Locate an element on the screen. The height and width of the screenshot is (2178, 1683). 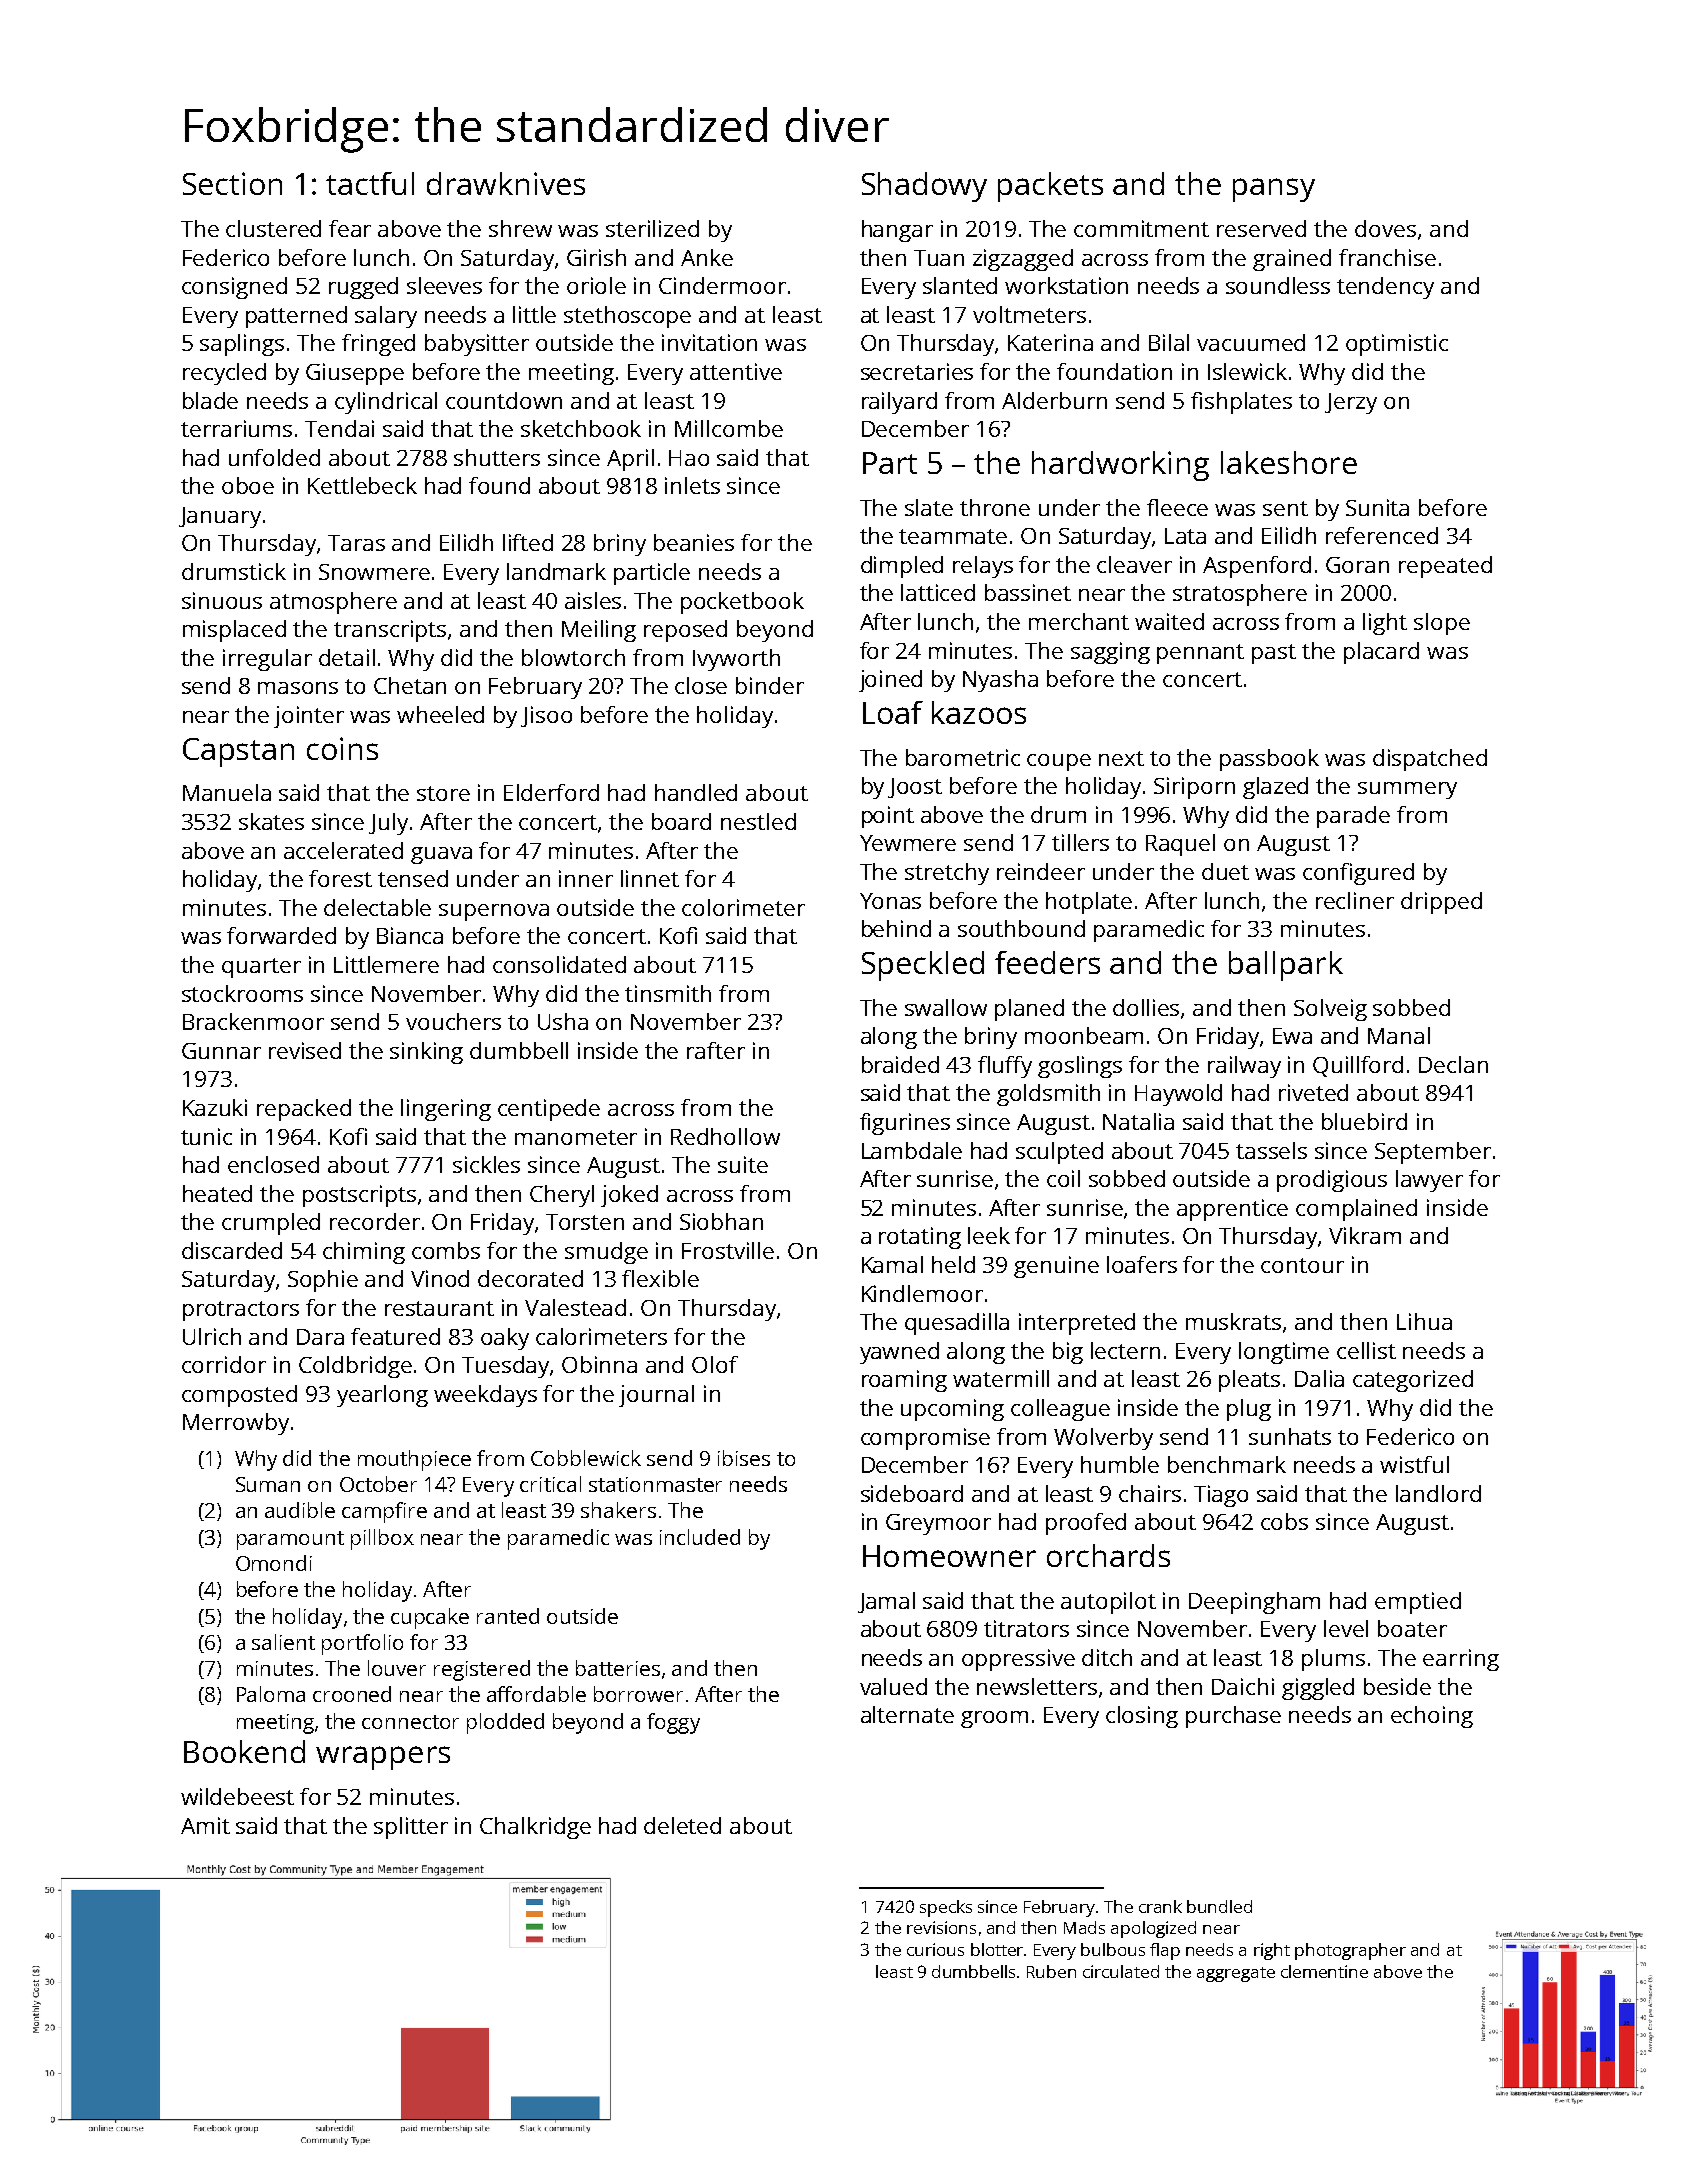
voltmeters is located at coordinates (1029, 314).
